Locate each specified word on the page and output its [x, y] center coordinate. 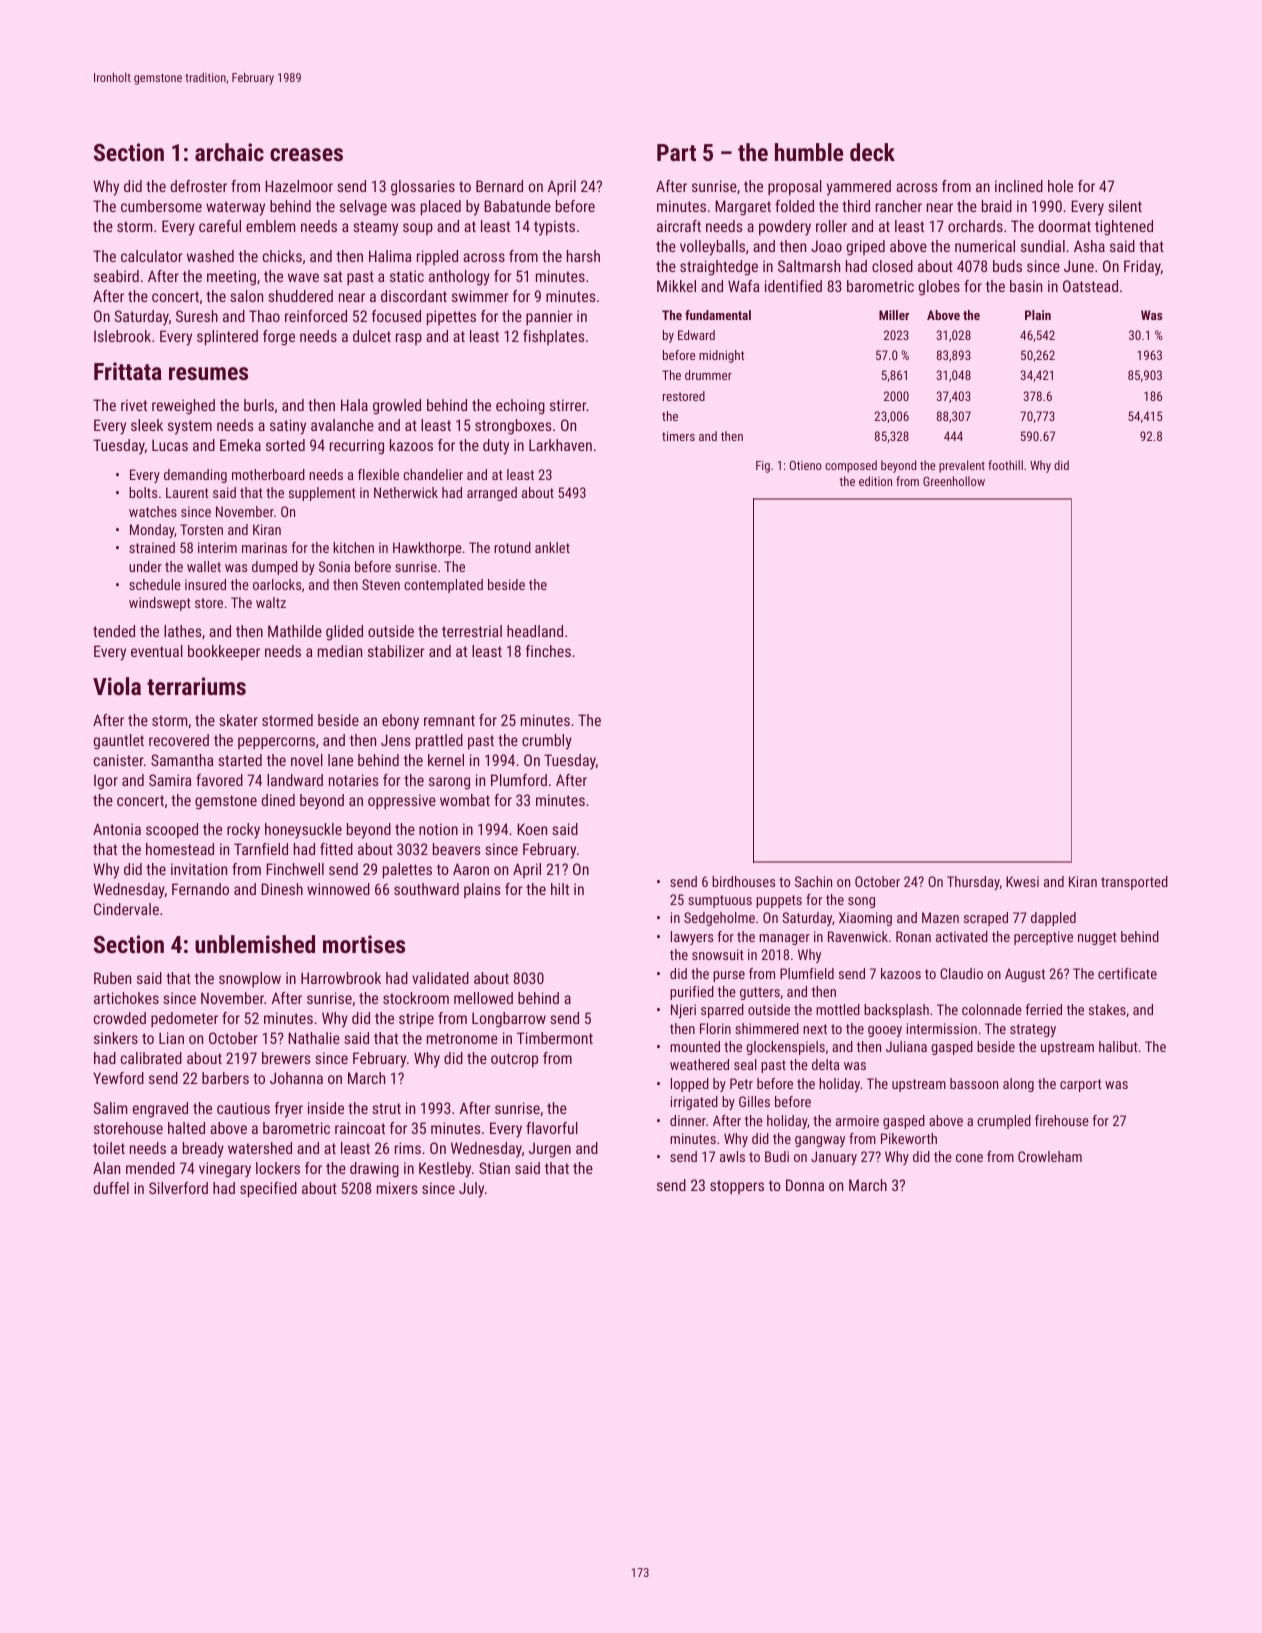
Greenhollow [954, 481]
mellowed [483, 998]
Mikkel [676, 286]
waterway [235, 208]
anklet [552, 547]
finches [548, 651]
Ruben [112, 978]
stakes [1107, 1009]
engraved [160, 1110]
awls [732, 1156]
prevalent [962, 466]
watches [153, 511]
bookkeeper [224, 652]
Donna [805, 1185]
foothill [1005, 465]
